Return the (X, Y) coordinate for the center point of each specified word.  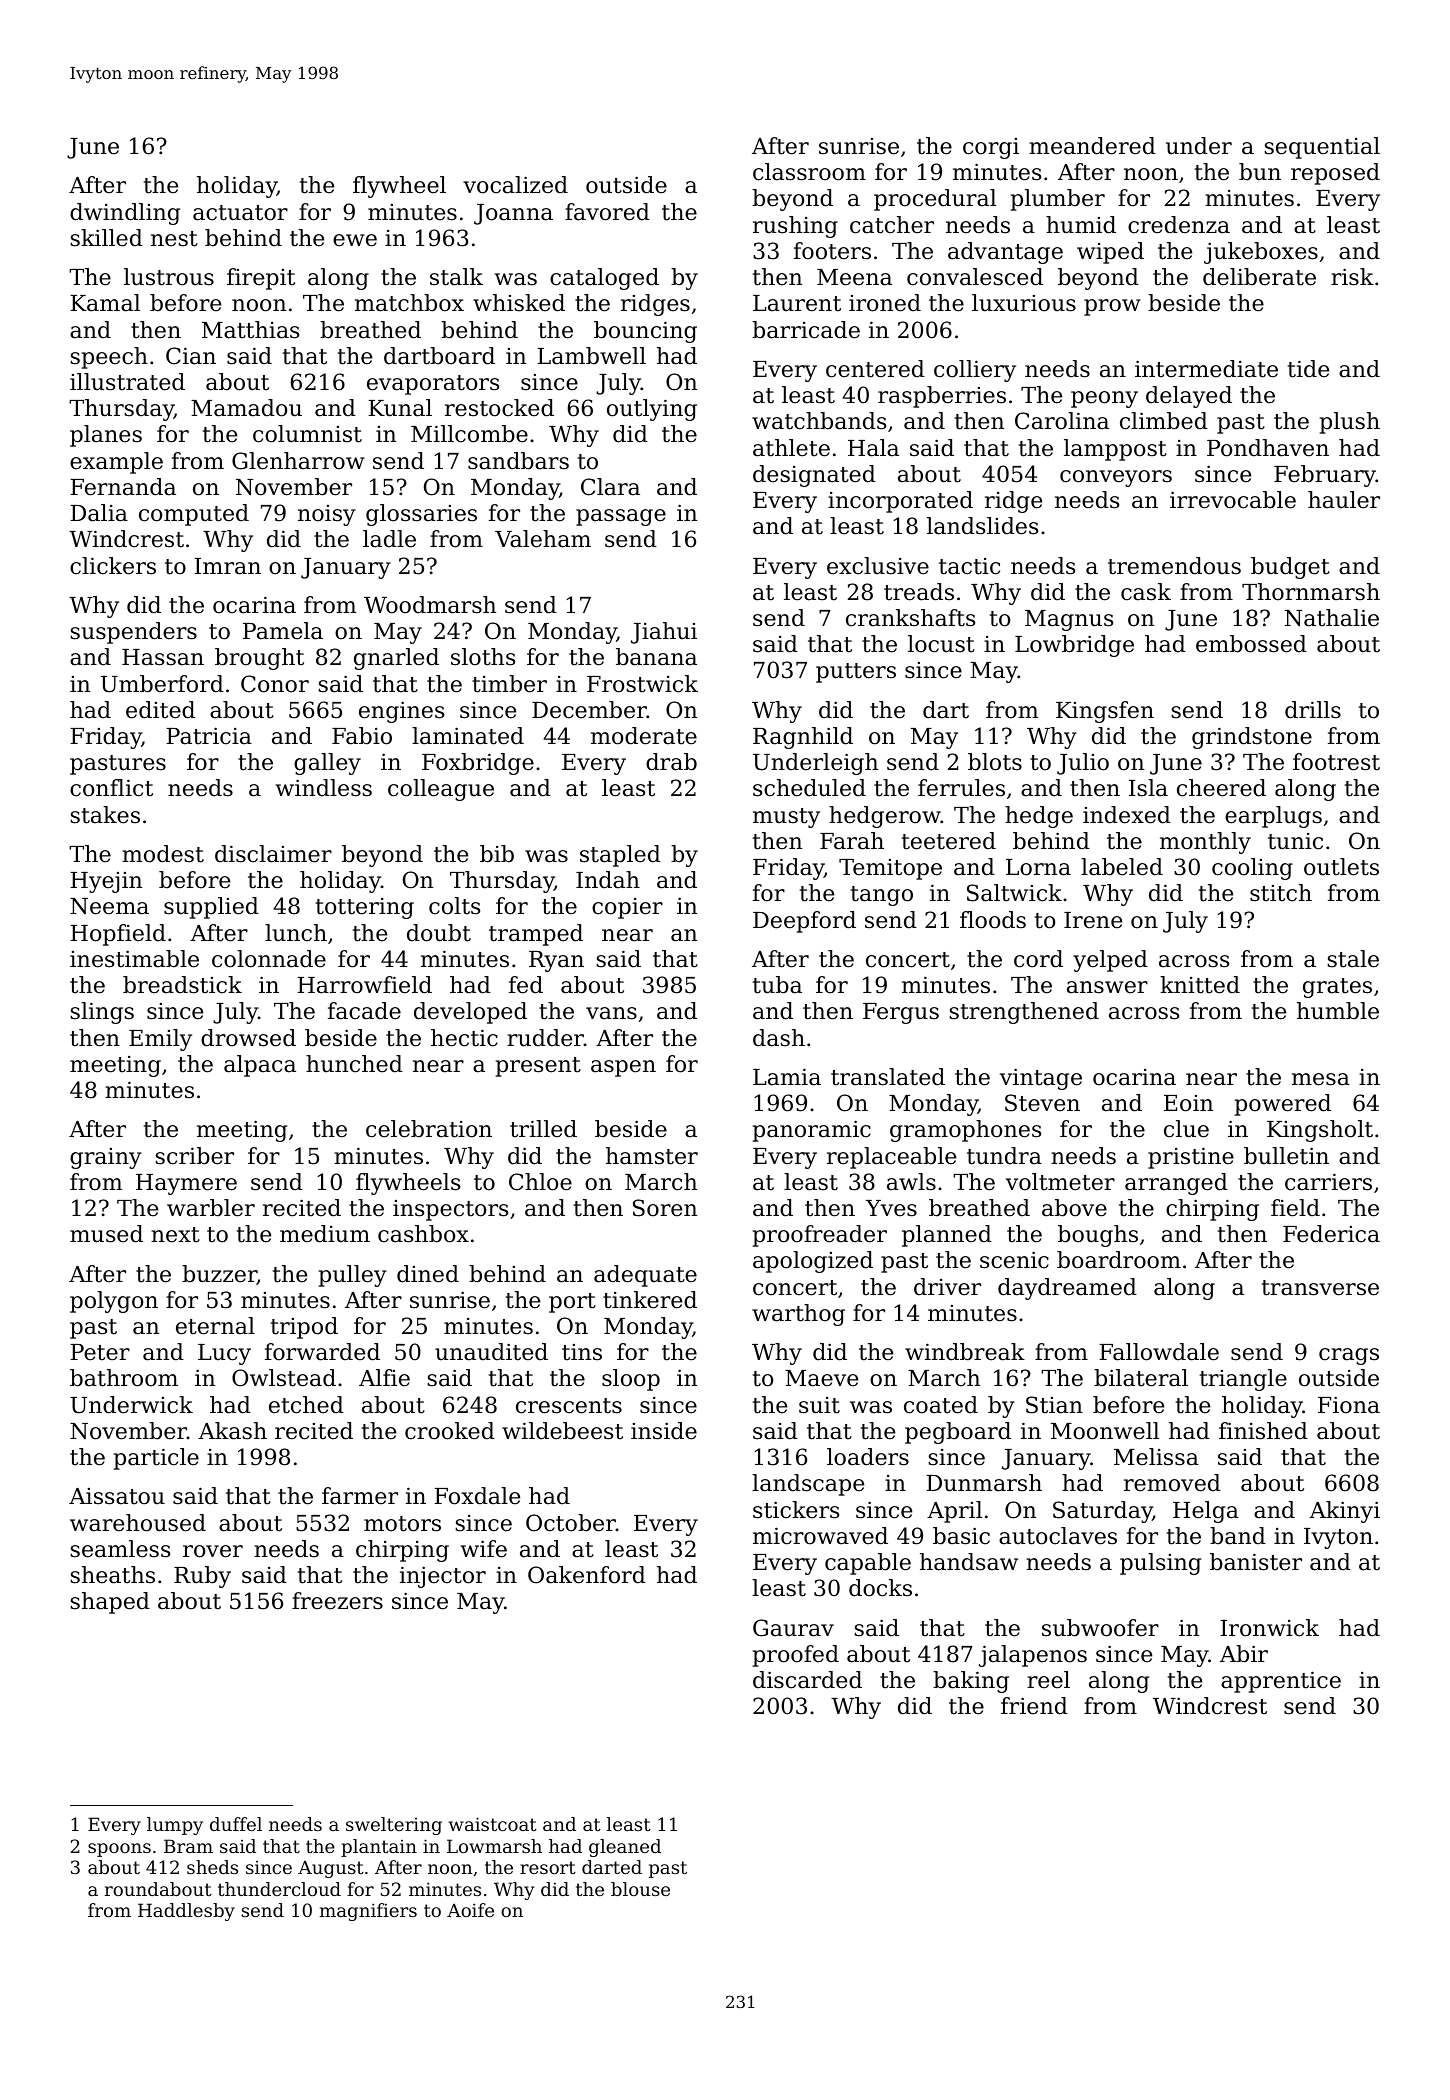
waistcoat (493, 1824)
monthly (1205, 843)
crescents (569, 1406)
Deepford (804, 922)
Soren (665, 1208)
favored (607, 212)
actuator (240, 213)
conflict (111, 788)
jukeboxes (1261, 253)
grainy (106, 1158)
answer (1107, 987)
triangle (1243, 1380)
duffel (236, 1824)
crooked (450, 1431)
